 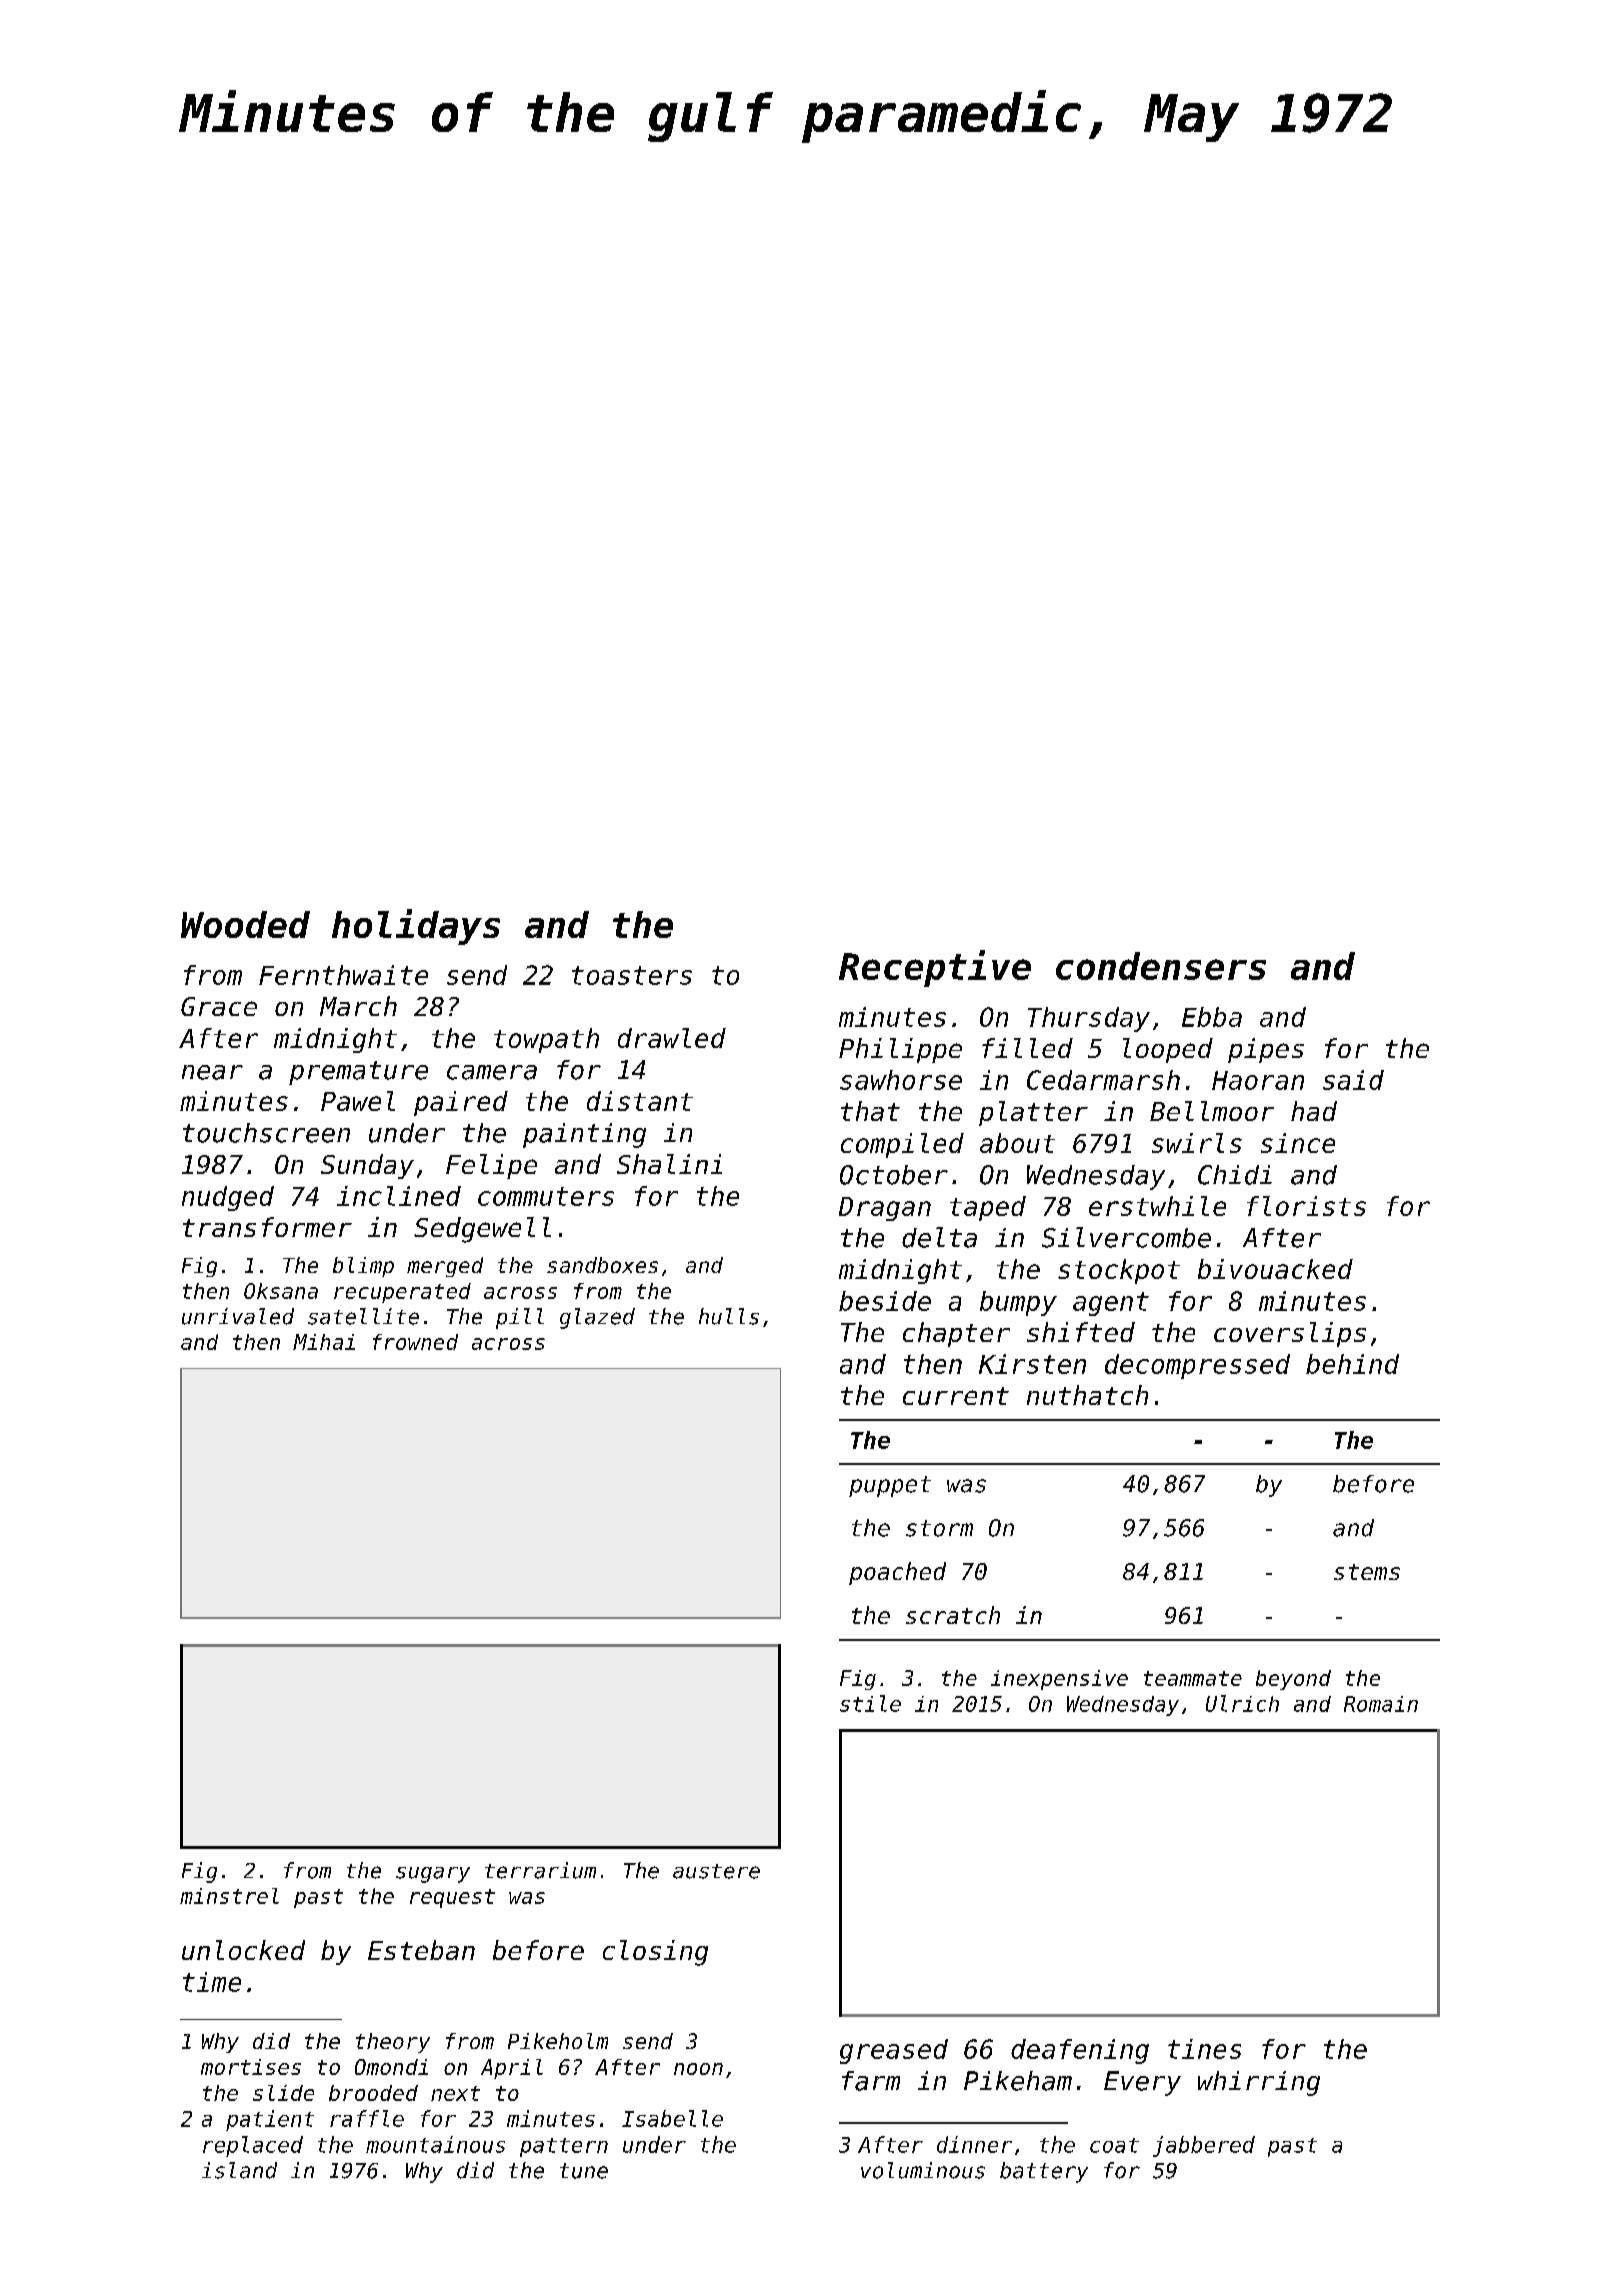 I want to click on holidays, so click(x=416, y=927).
